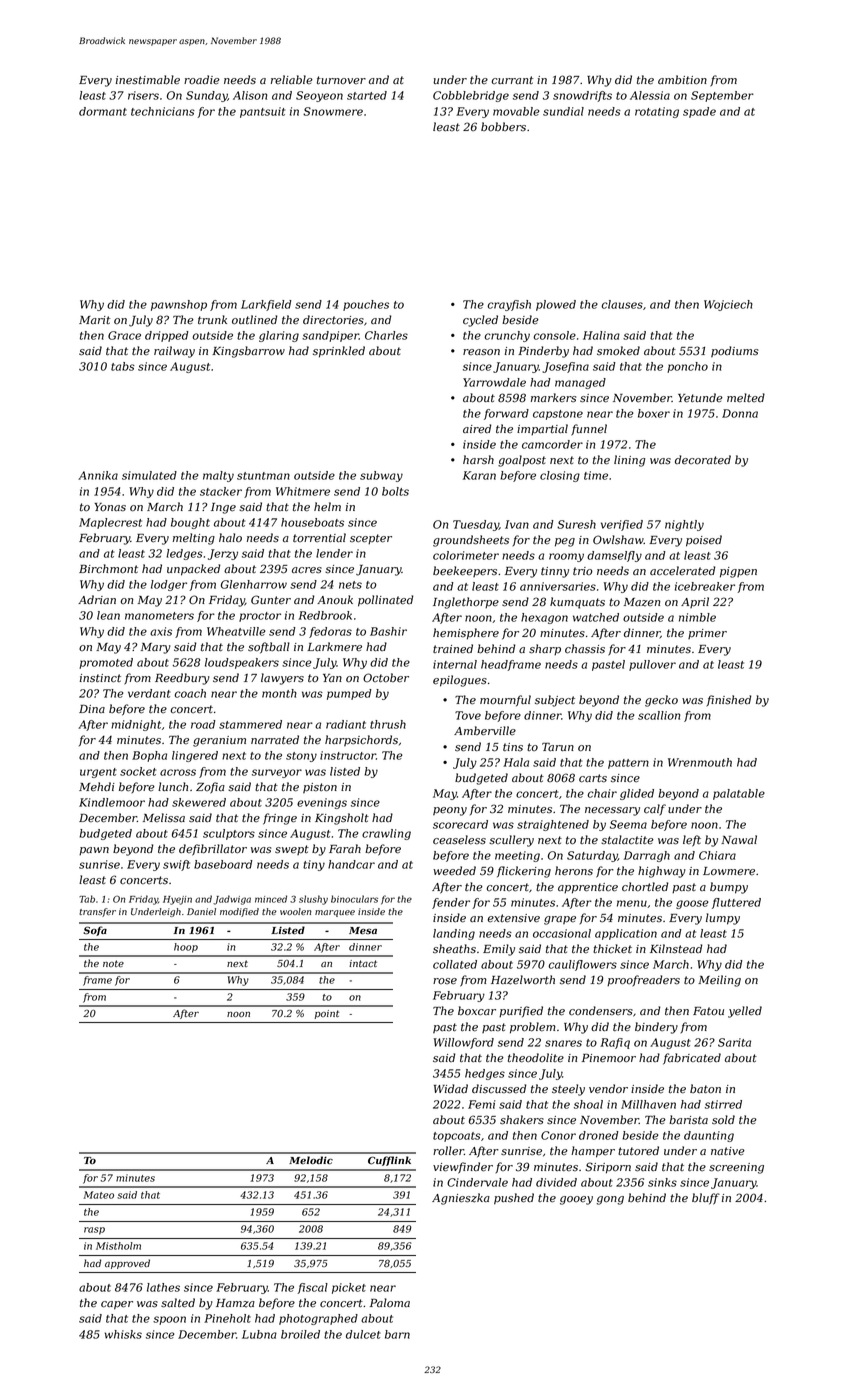 The image size is (849, 1400). What do you see at coordinates (163, 111) in the screenshot?
I see `technicians` at bounding box center [163, 111].
